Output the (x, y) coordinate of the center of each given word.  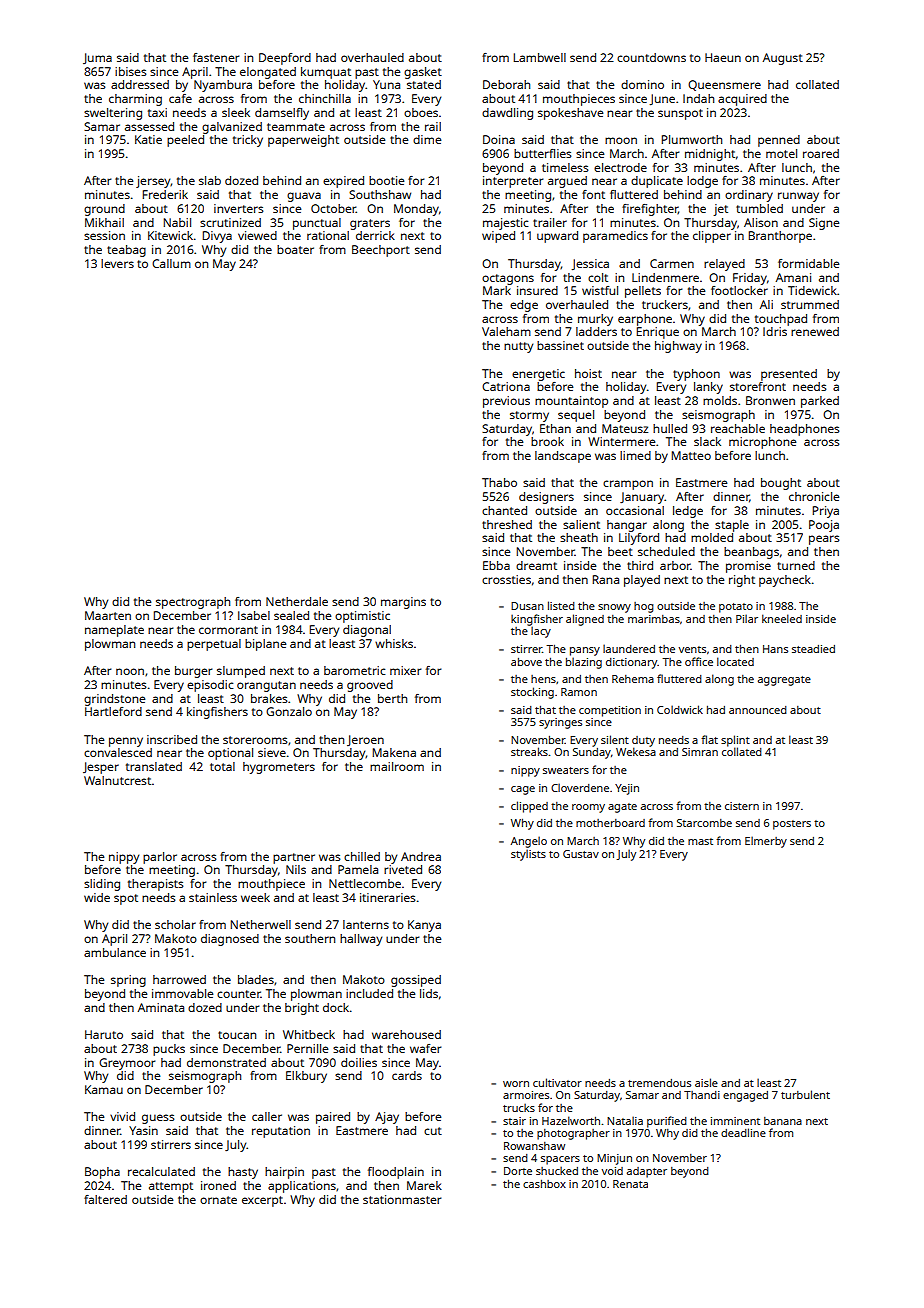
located (735, 661)
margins (403, 603)
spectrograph (193, 603)
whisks (394, 643)
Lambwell (539, 57)
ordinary (749, 196)
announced (758, 710)
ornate (218, 1200)
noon (130, 671)
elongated (268, 73)
